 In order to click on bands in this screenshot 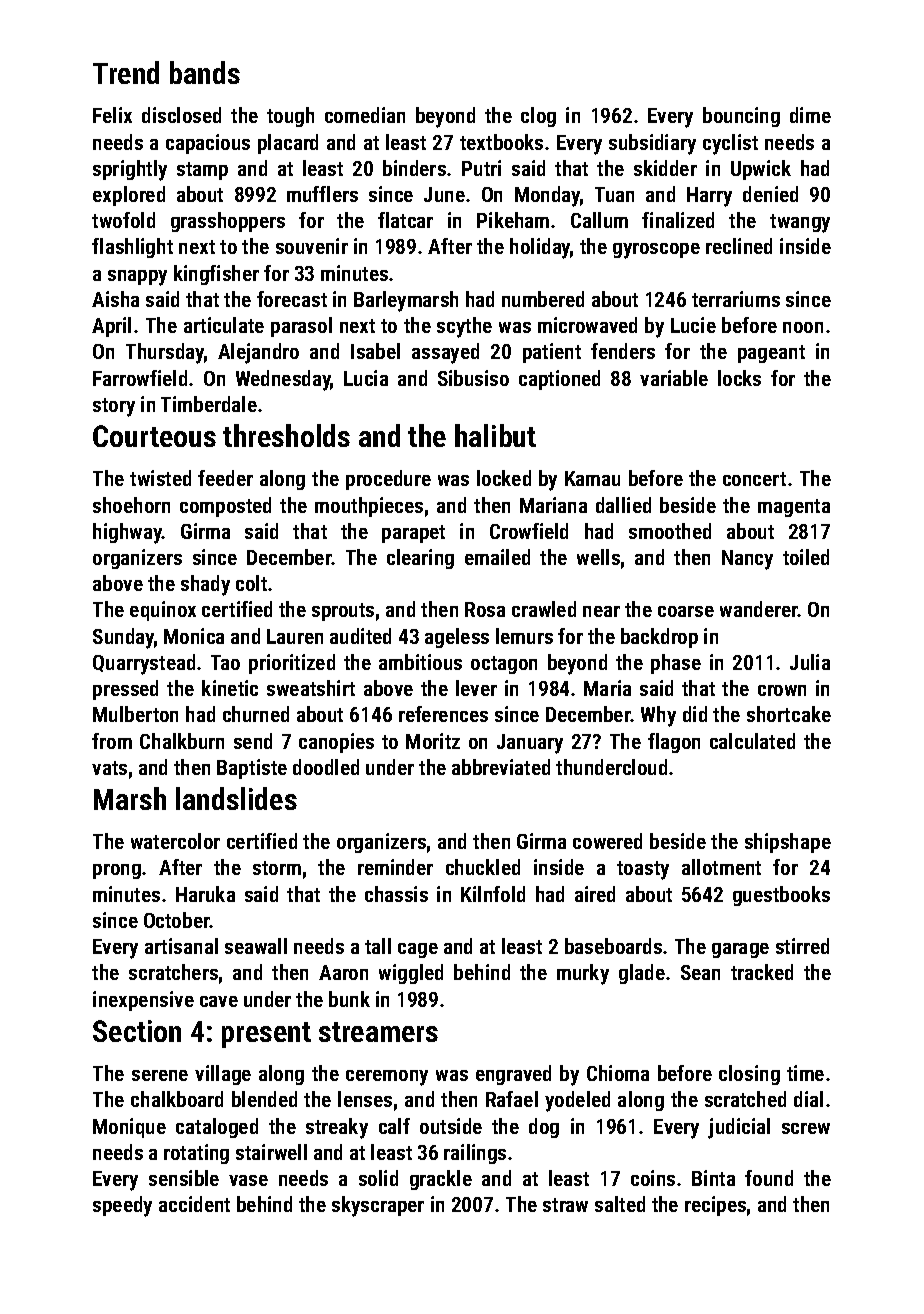, I will do `click(205, 72)`.
